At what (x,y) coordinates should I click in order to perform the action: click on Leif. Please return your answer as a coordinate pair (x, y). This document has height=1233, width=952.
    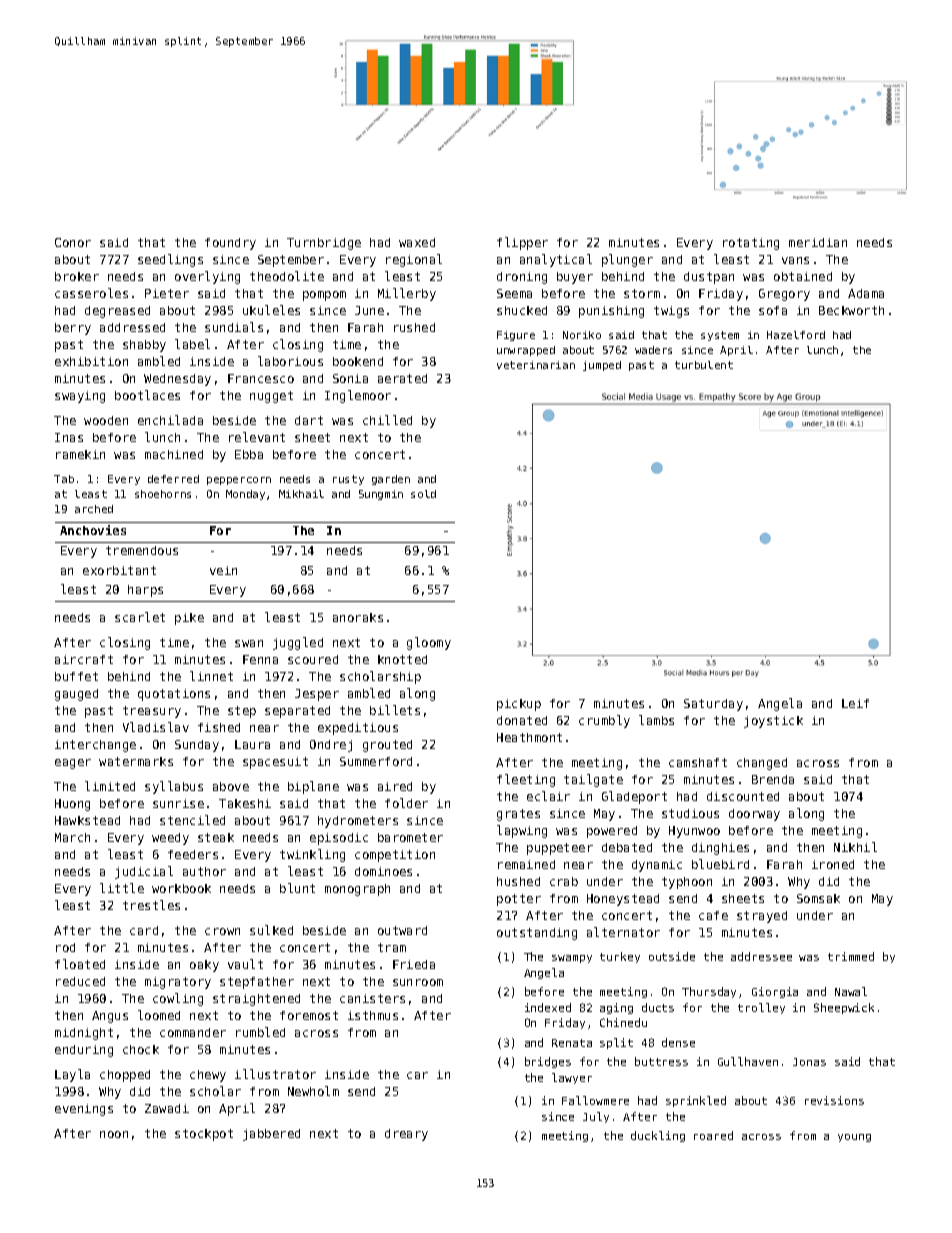
    Looking at the image, I should click on (855, 703).
